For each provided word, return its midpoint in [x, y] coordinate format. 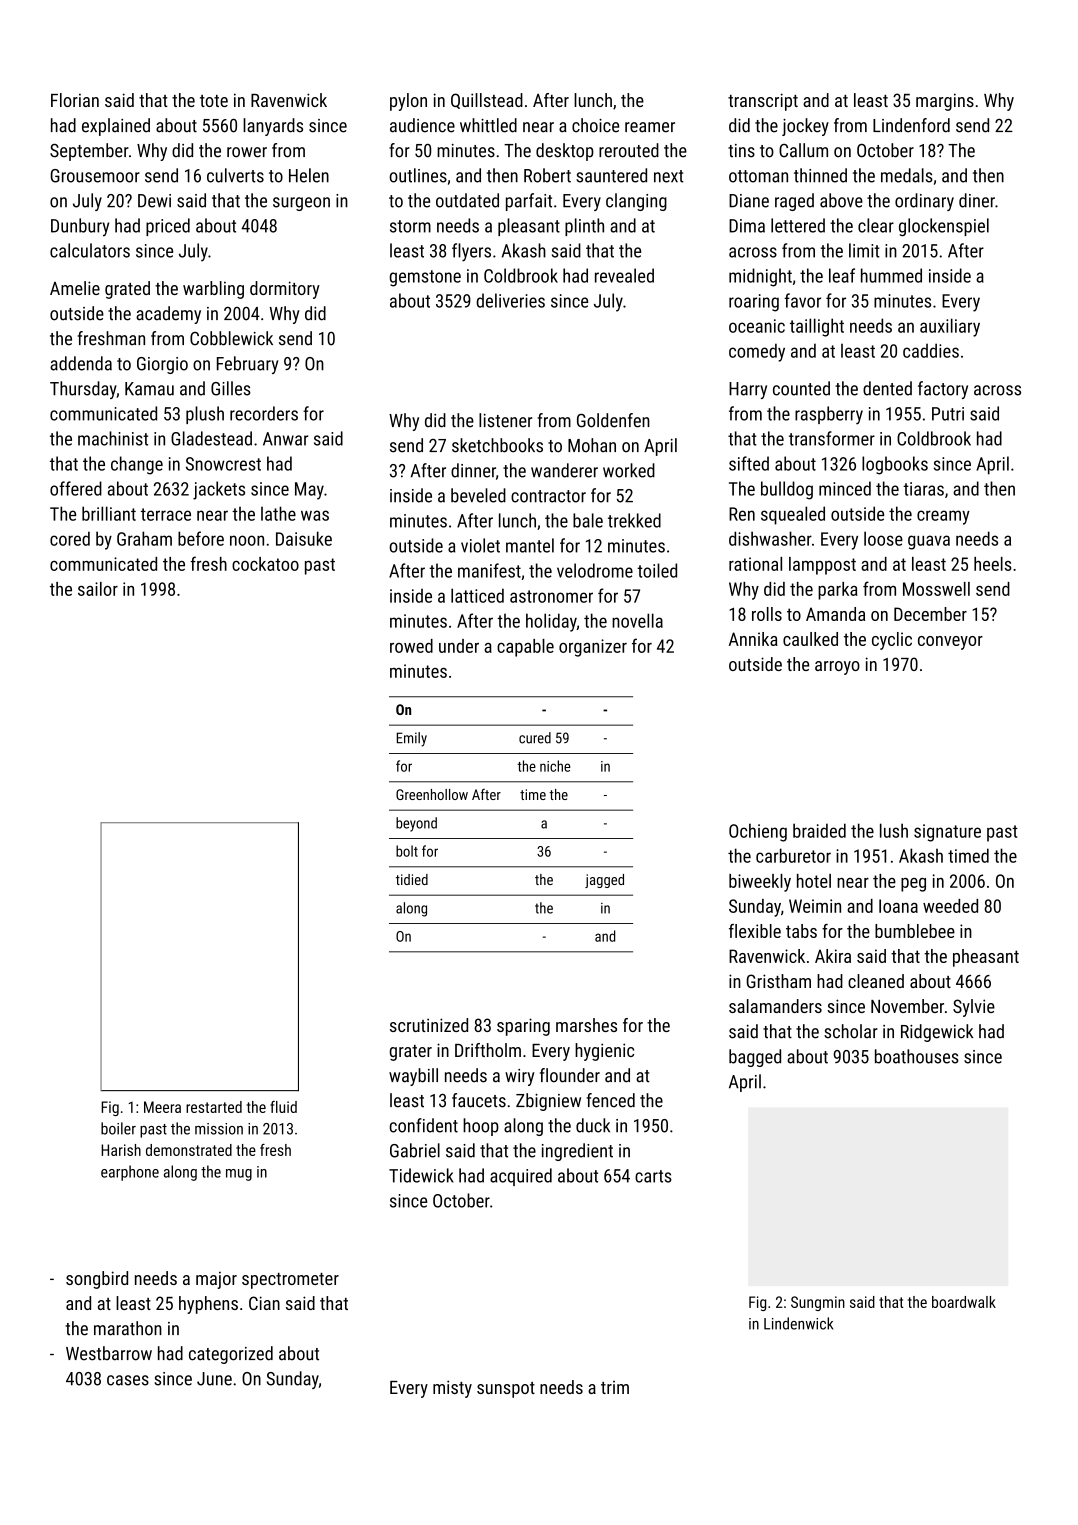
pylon [408, 102]
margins [945, 102]
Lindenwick [798, 1323]
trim [615, 1387]
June [214, 1379]
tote [214, 101]
